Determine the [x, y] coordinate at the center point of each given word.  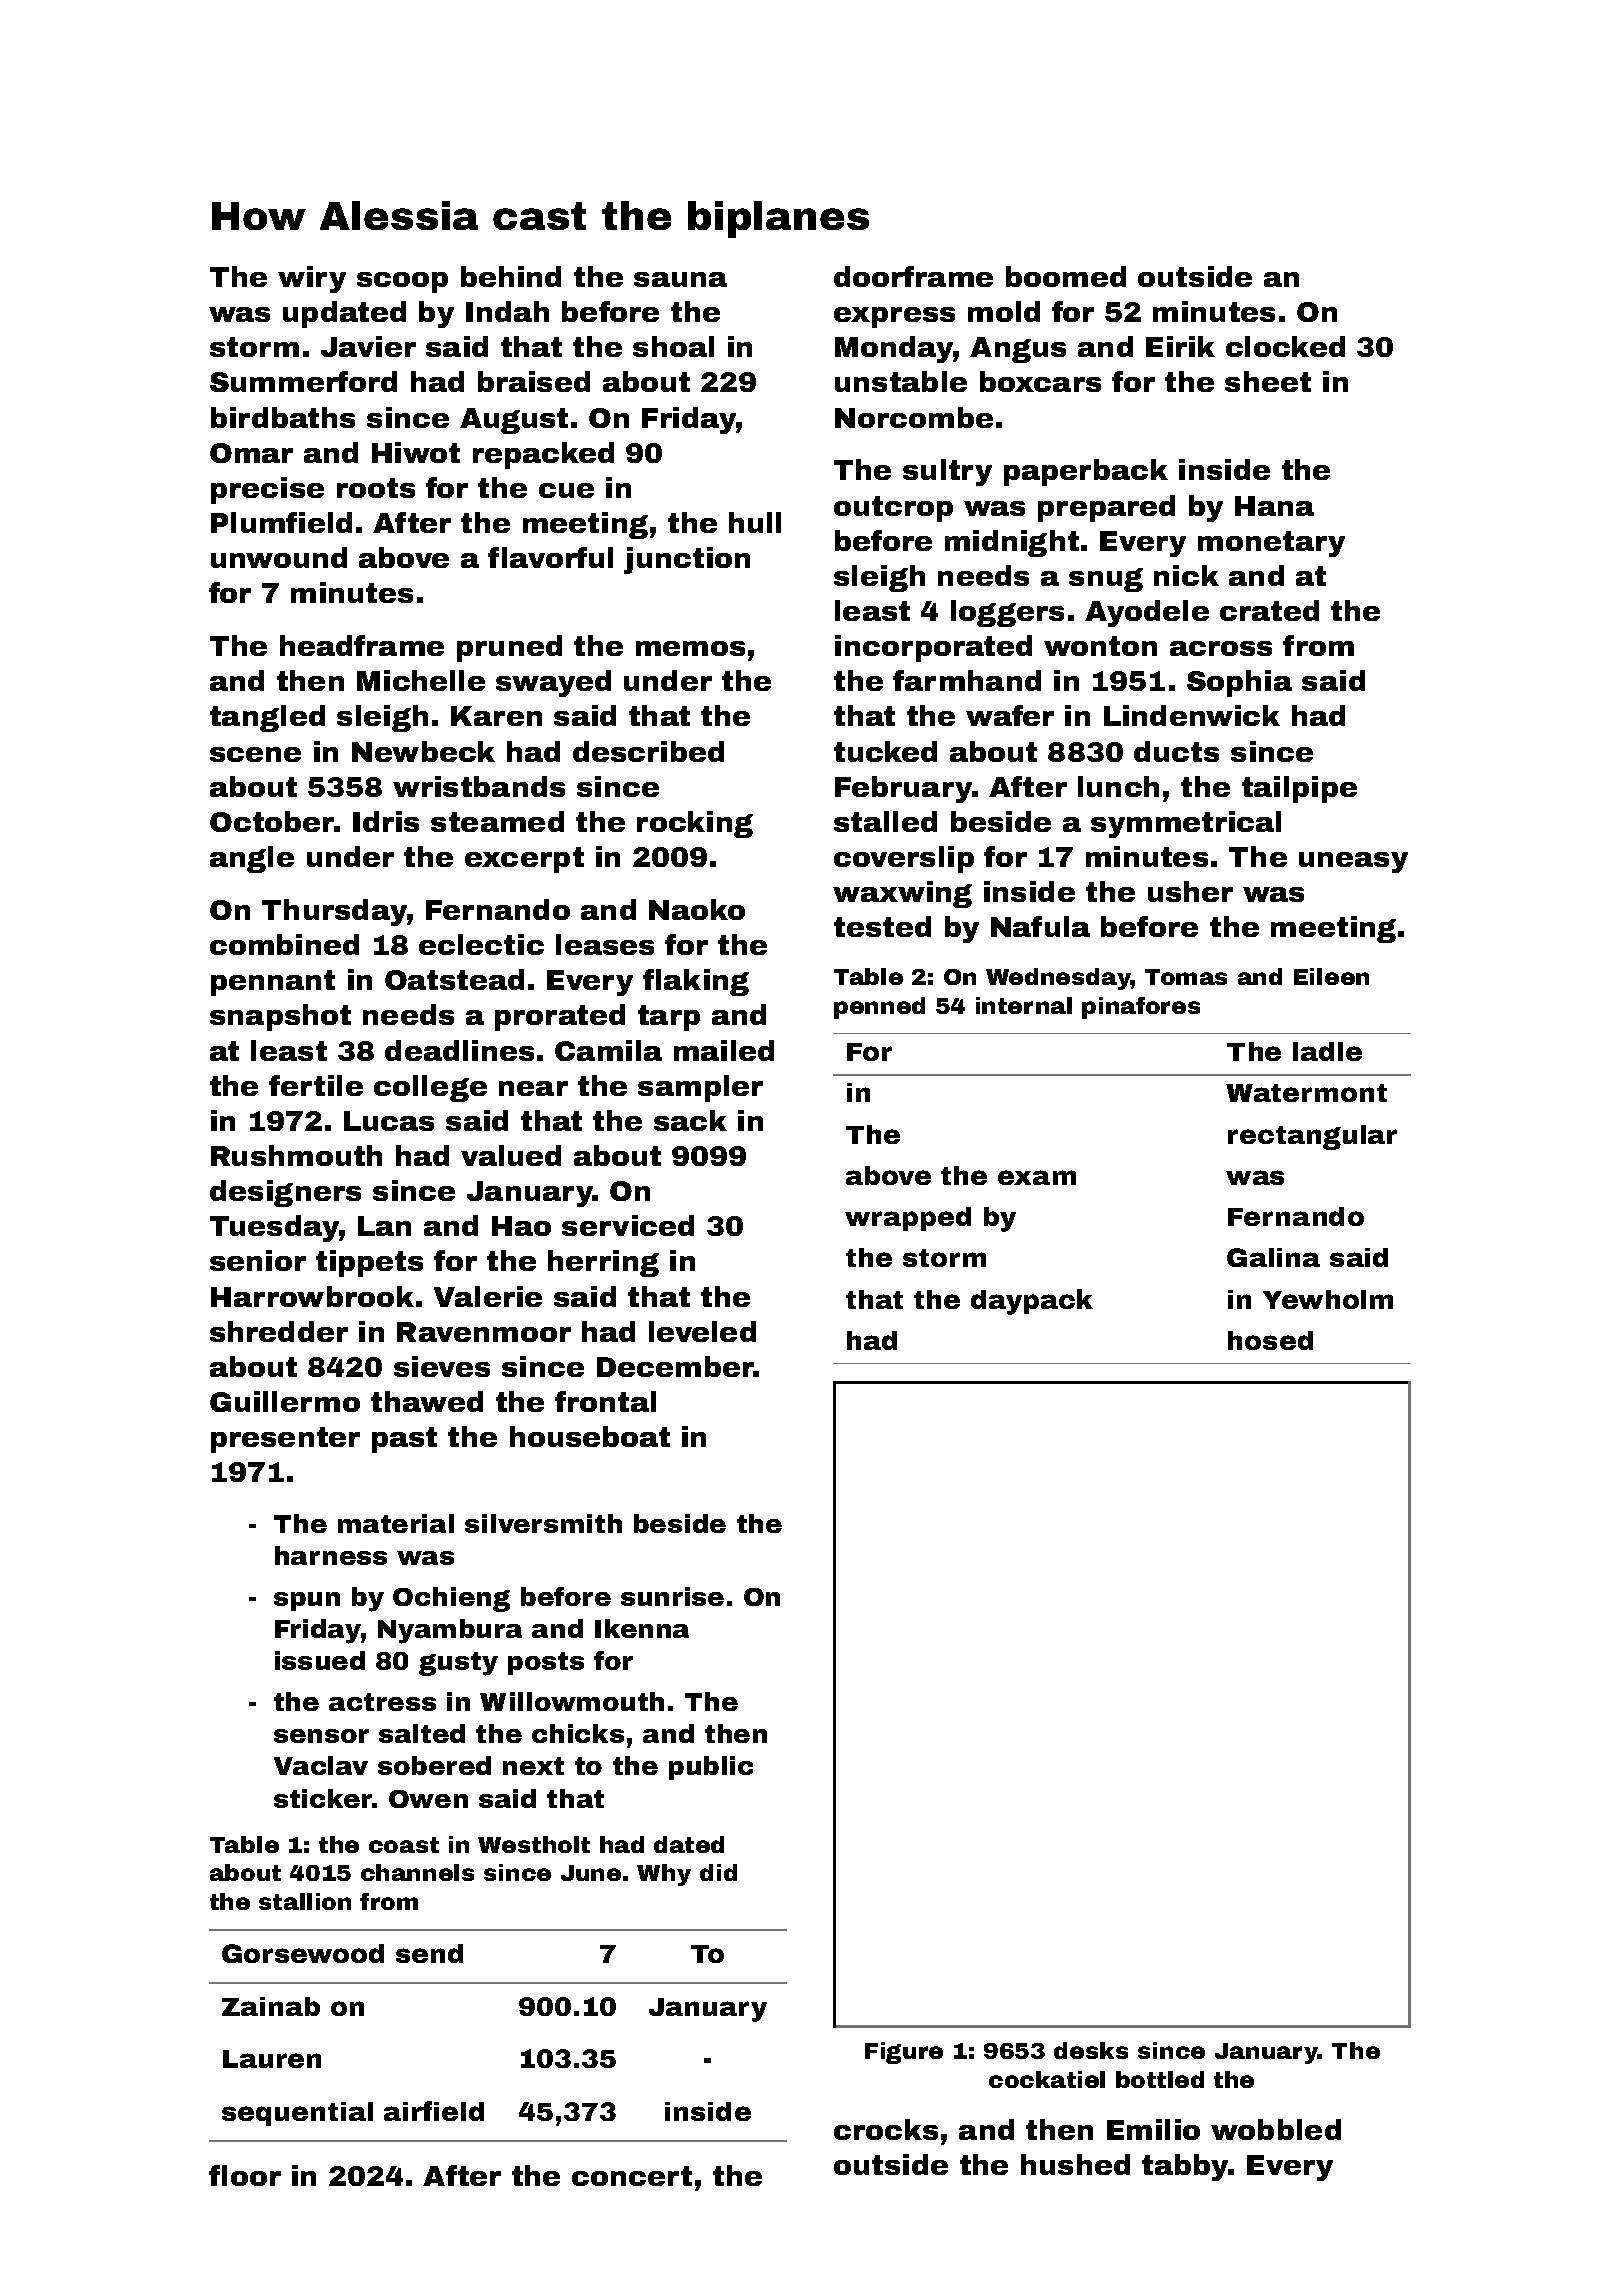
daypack [1032, 1302]
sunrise [672, 1596]
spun [307, 1601]
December [675, 1366]
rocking [695, 824]
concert [632, 2176]
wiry [312, 279]
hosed [1270, 1340]
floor [245, 2175]
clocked [1285, 346]
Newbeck [423, 751]
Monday [894, 349]
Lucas [389, 1121]
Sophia [1239, 683]
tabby [1185, 2167]
